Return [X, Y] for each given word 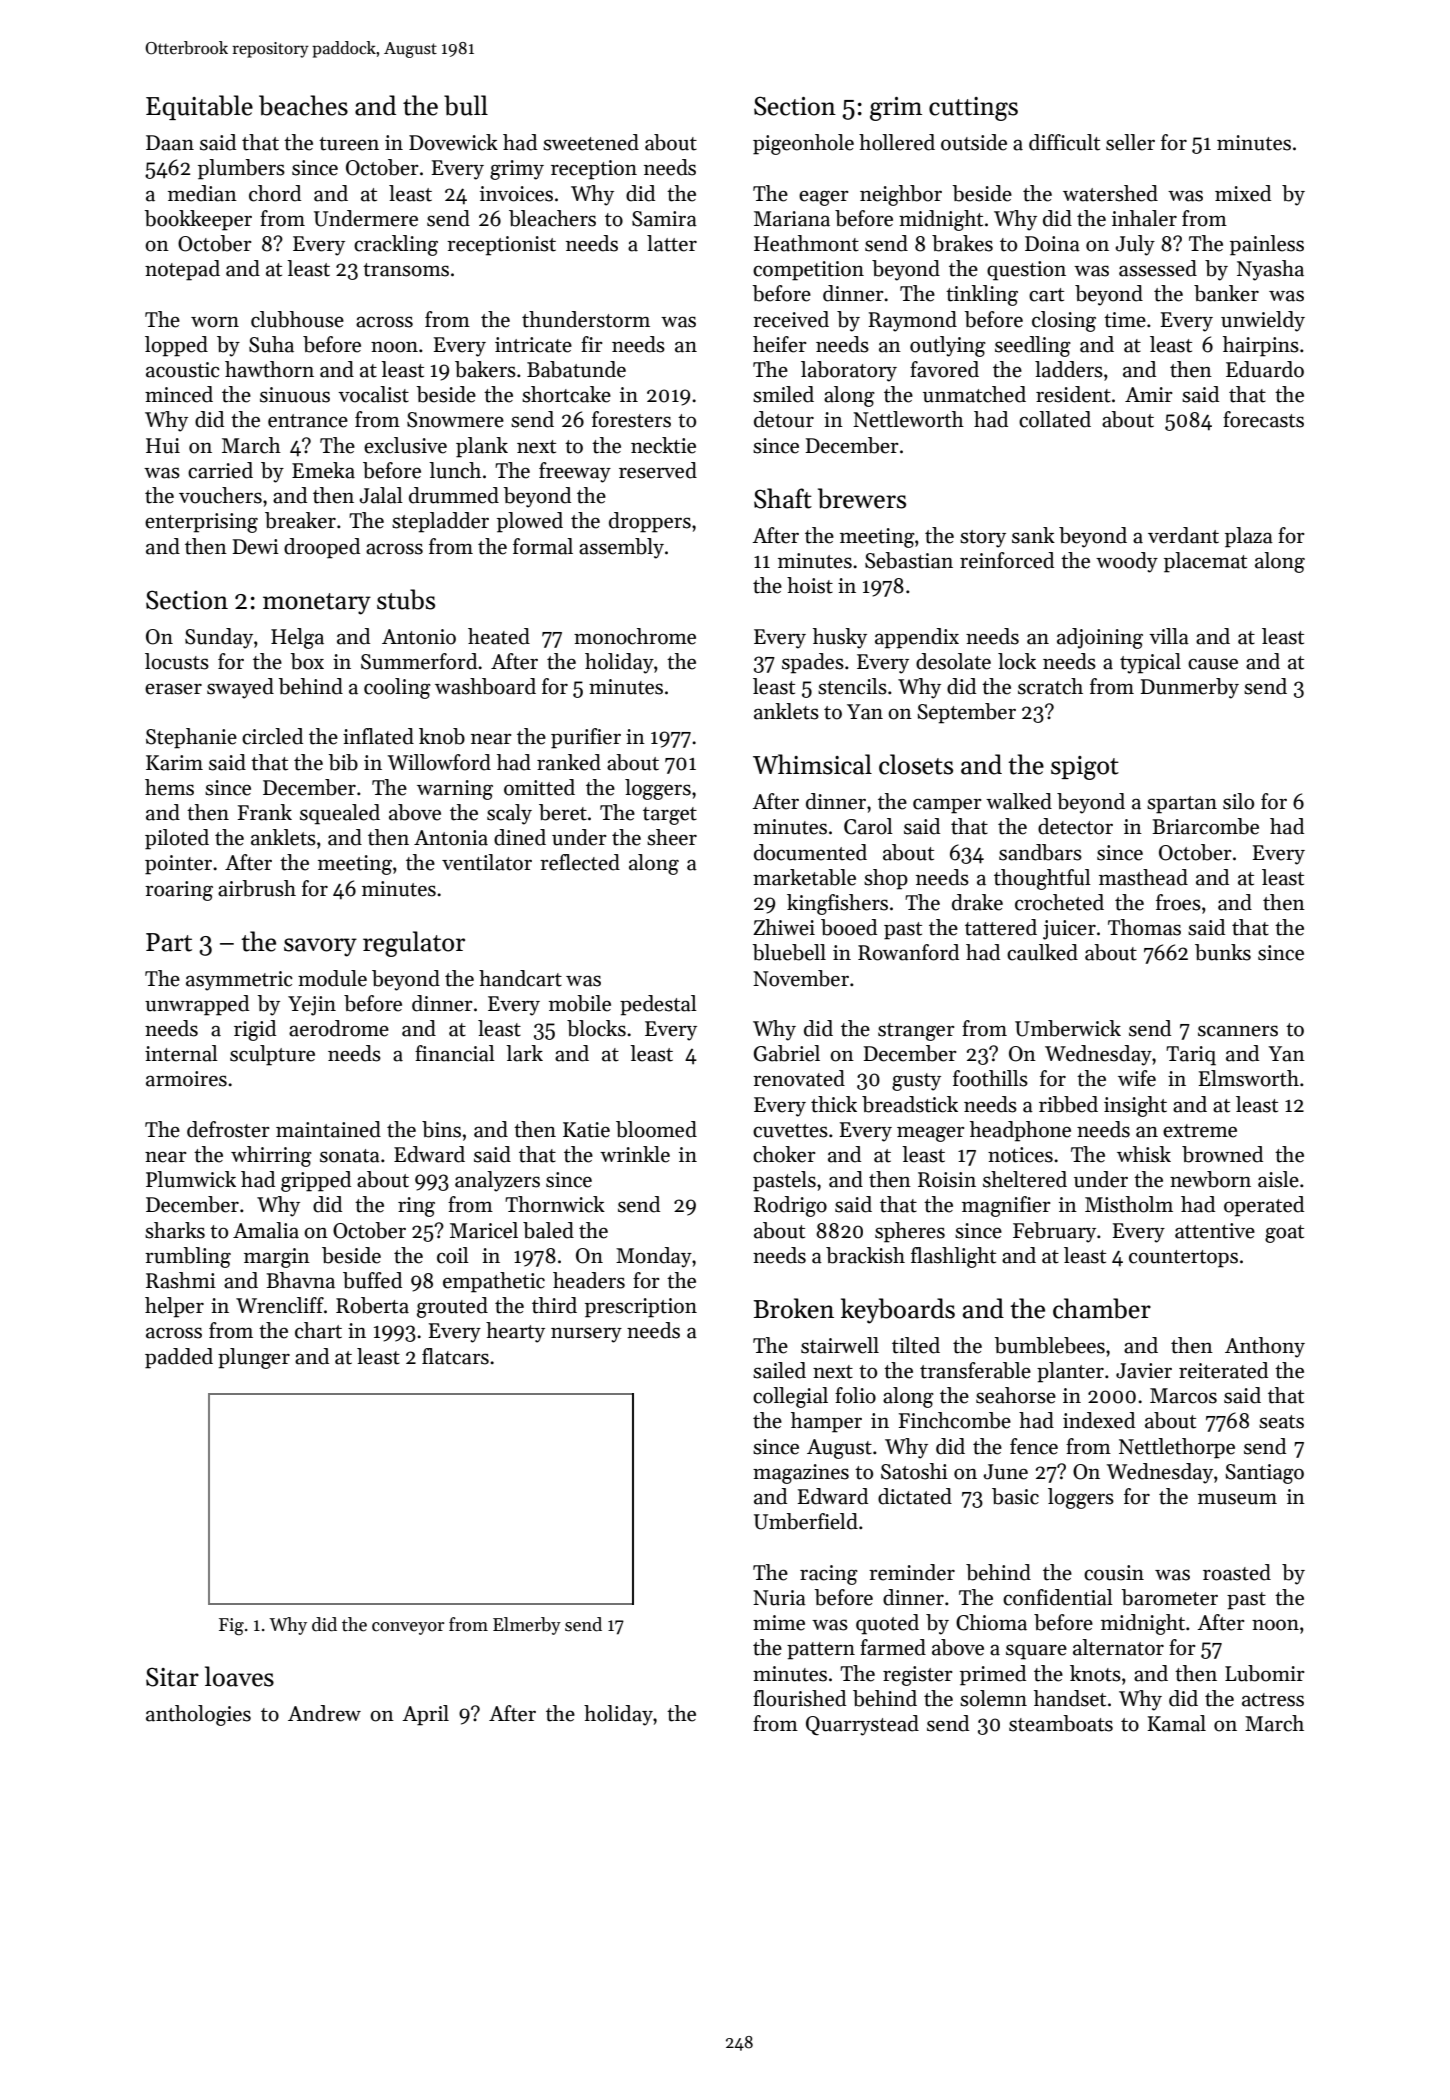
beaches [303, 105]
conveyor [408, 1628]
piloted [177, 839]
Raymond [912, 321]
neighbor [901, 195]
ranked [569, 762]
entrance [308, 421]
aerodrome [339, 1028]
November [801, 978]
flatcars [455, 1356]
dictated [915, 1496]
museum [1237, 1499]
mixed [1243, 193]
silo [1238, 801]
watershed [1110, 193]
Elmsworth [1249, 1078]
